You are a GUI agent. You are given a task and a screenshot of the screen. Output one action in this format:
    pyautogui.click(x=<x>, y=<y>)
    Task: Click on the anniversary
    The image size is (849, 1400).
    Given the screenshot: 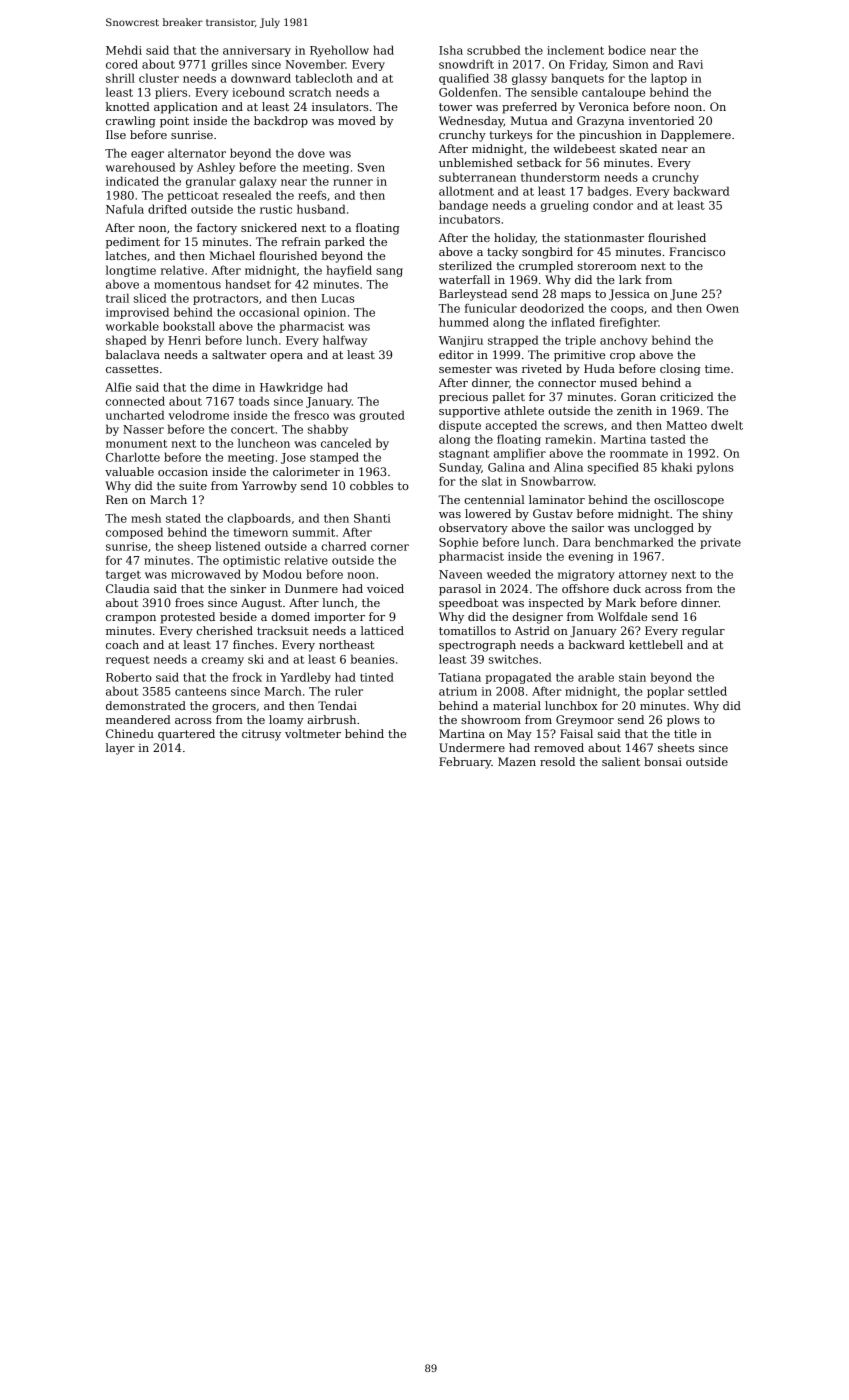 What is the action you would take?
    pyautogui.click(x=257, y=51)
